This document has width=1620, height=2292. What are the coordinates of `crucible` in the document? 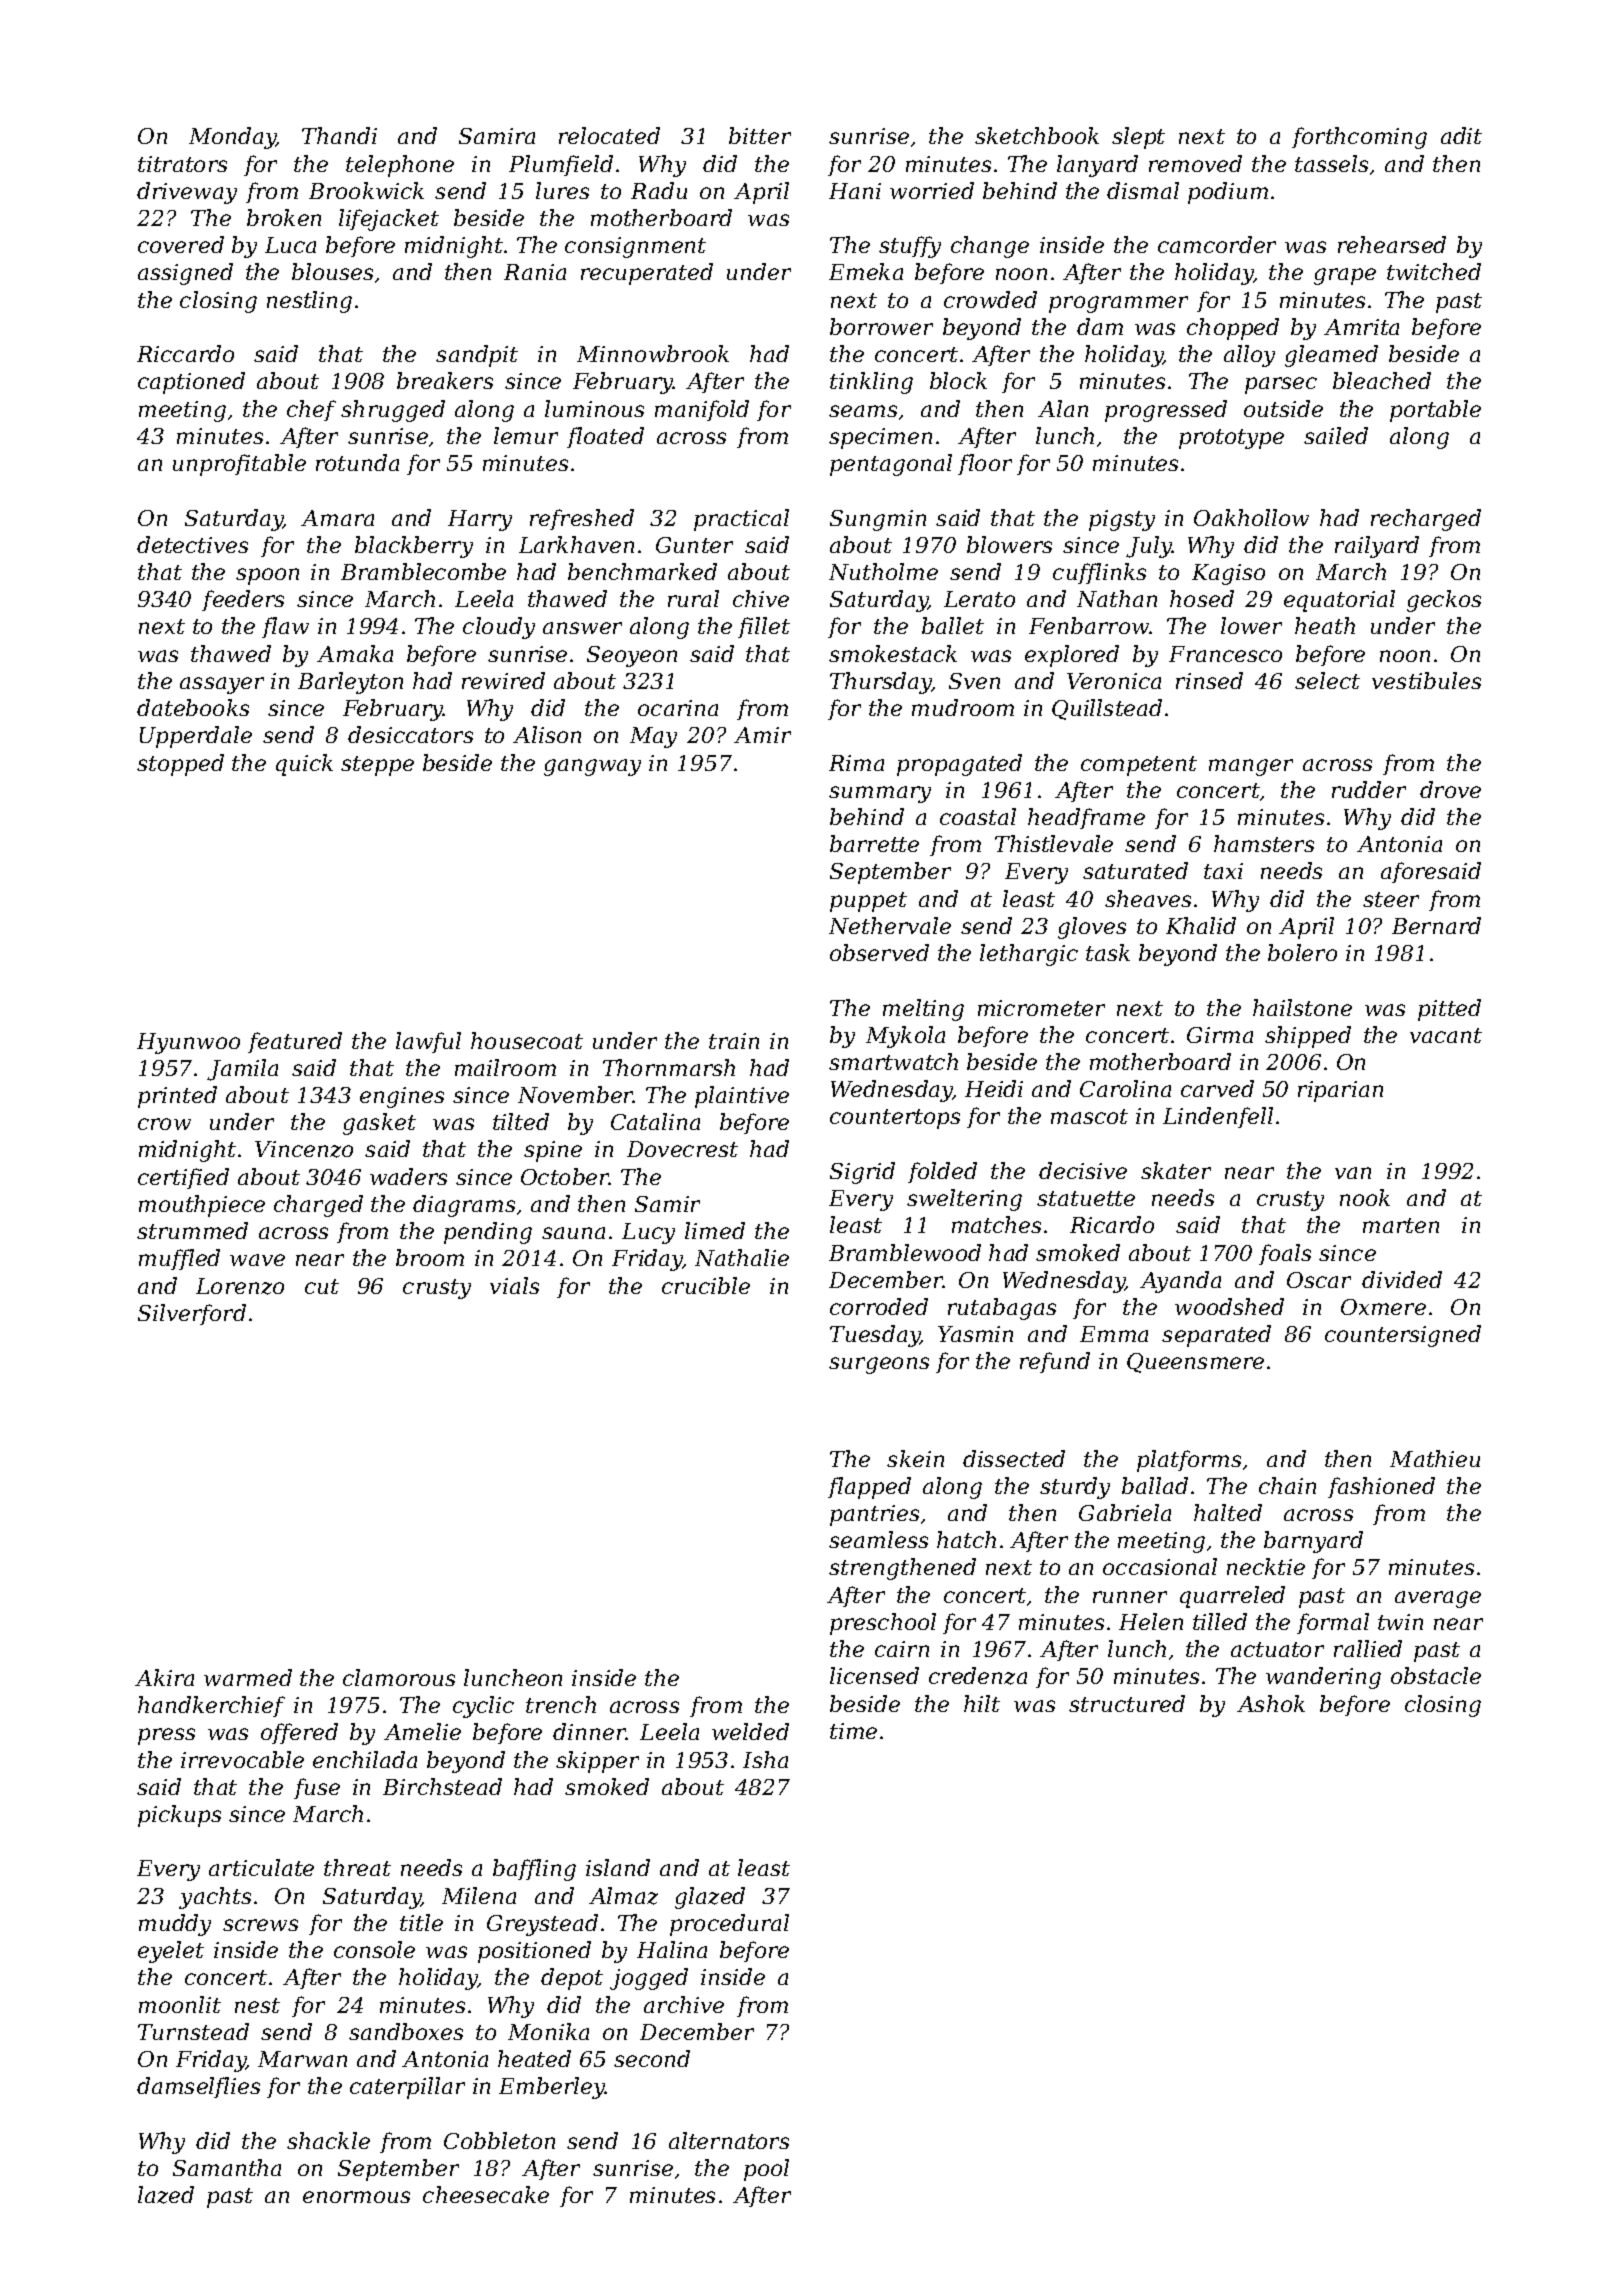 It's located at (706, 1285).
